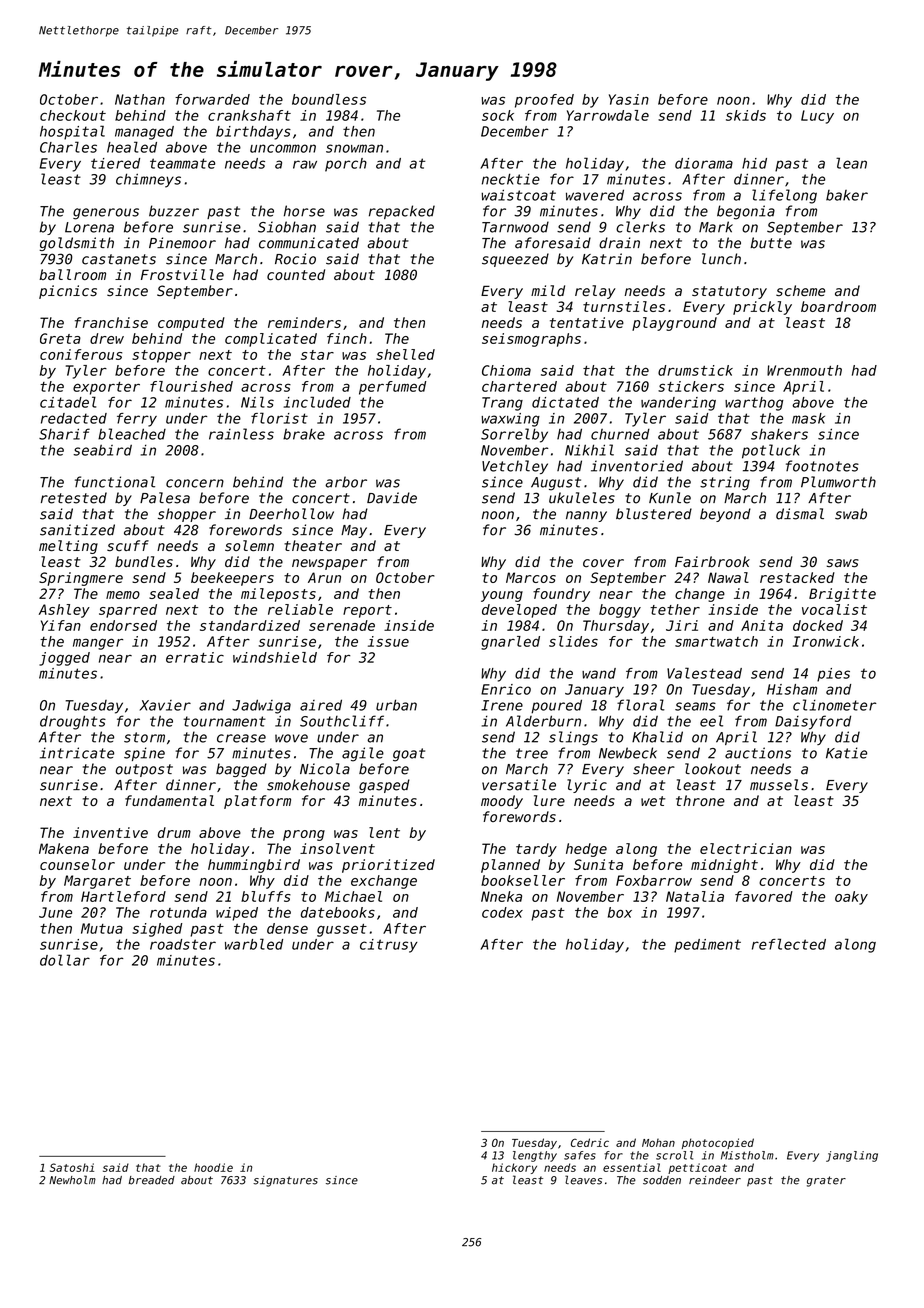 The image size is (924, 1308). Describe the element at coordinates (261, 706) in the screenshot. I see `Jadwiga` at that location.
